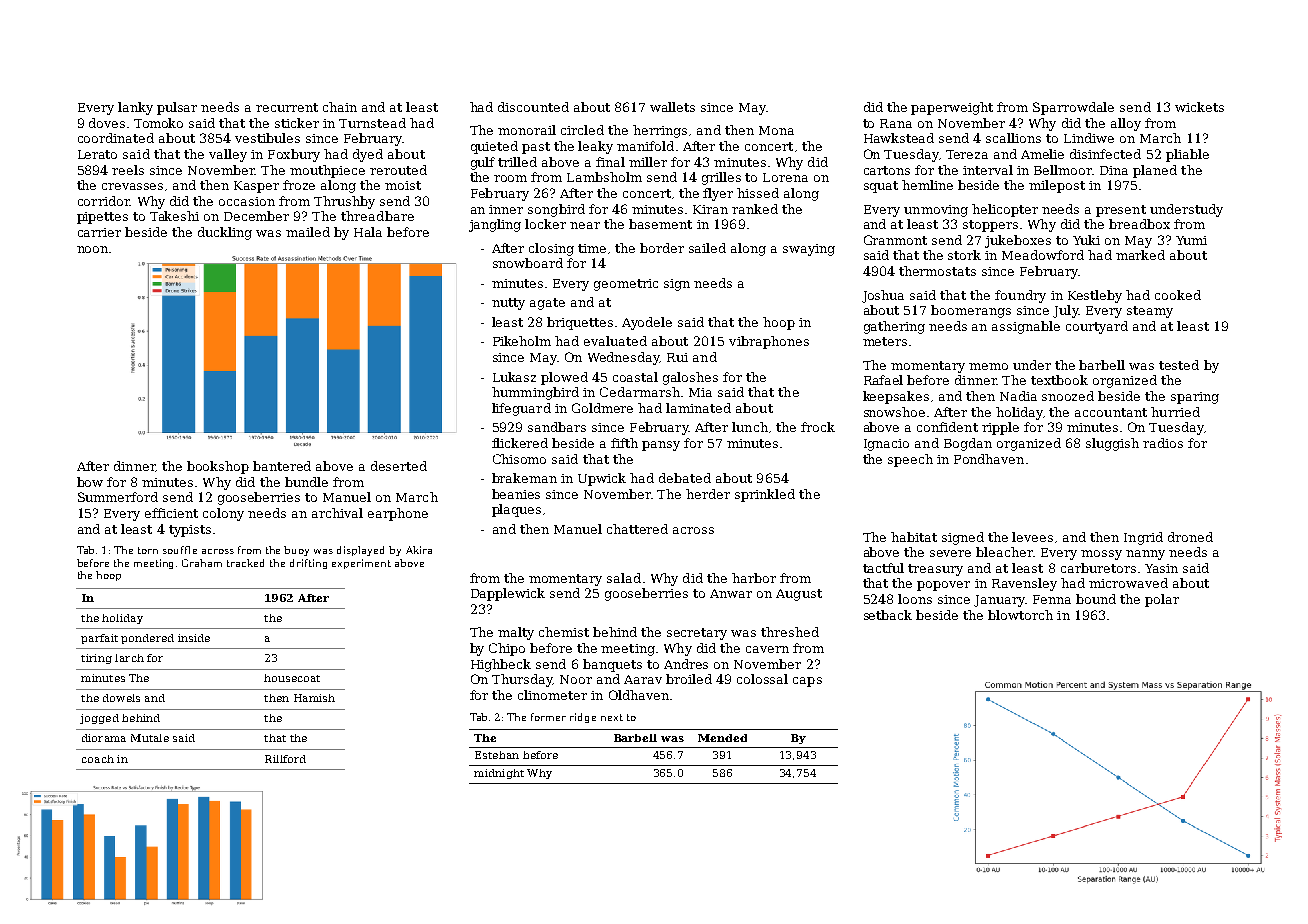 The width and height of the page is (1308, 924). What do you see at coordinates (314, 698) in the page?
I see `Hamish` at bounding box center [314, 698].
